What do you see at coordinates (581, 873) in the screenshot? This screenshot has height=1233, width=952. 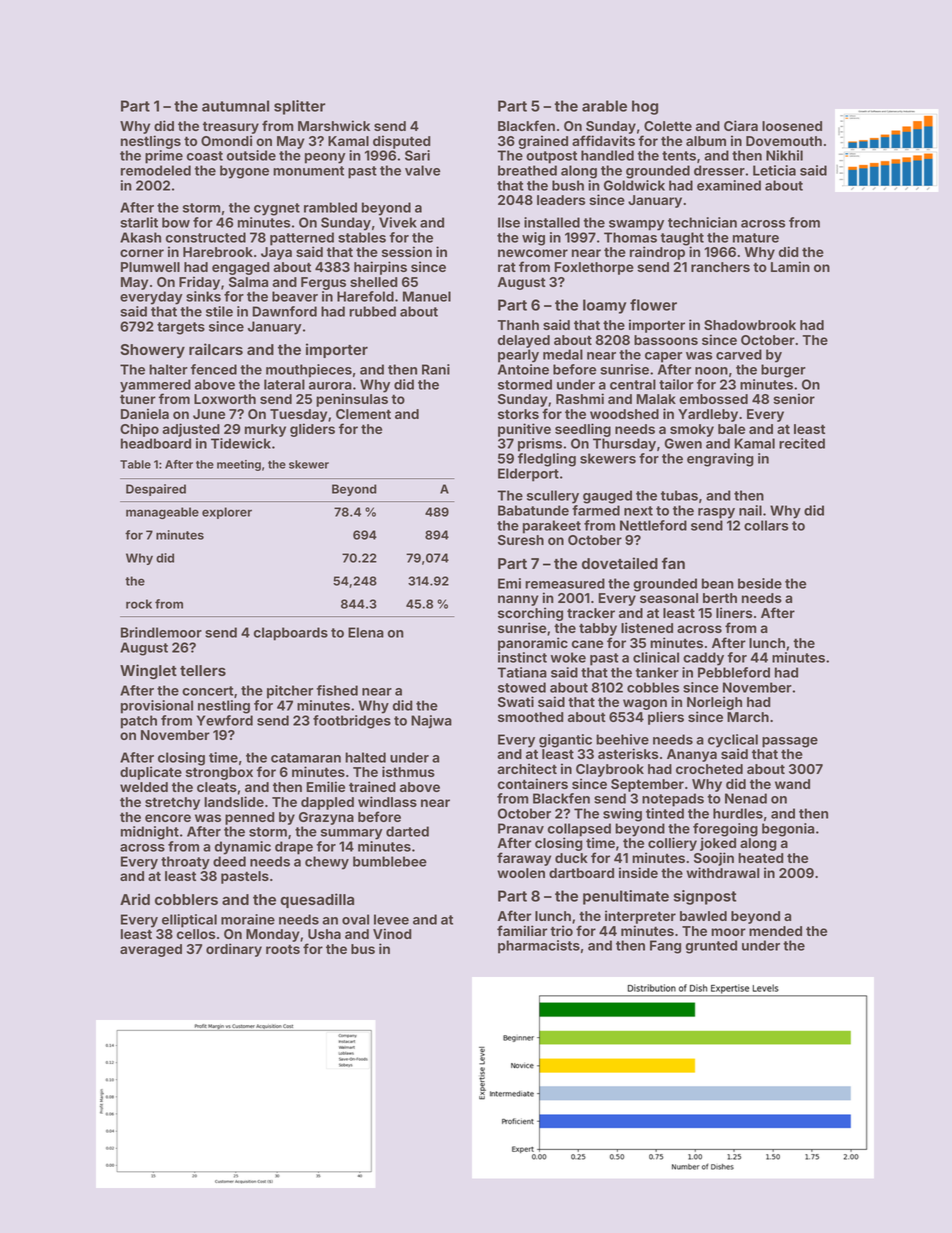 I see `dartboard` at bounding box center [581, 873].
